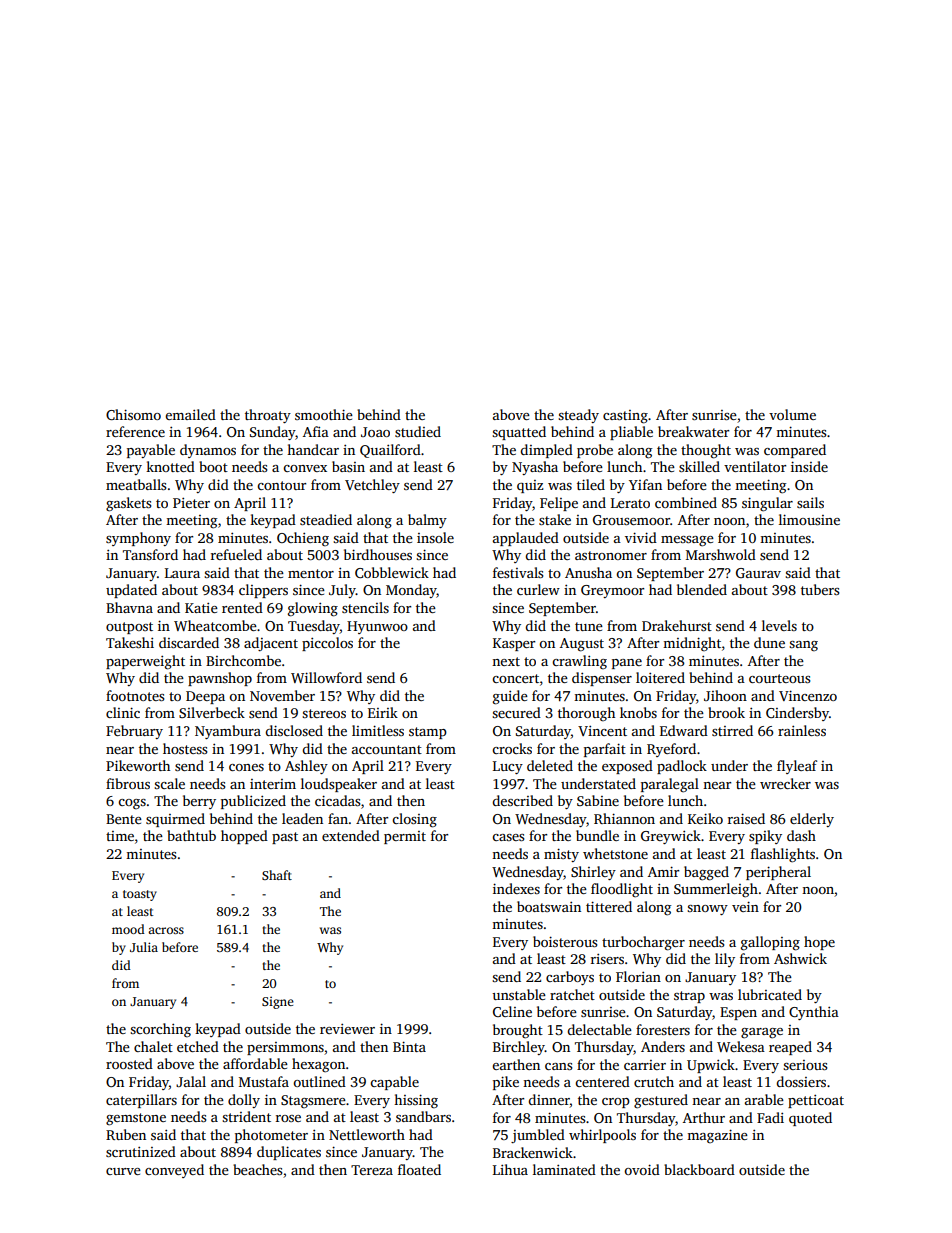  I want to click on Chisomo, so click(133, 414).
